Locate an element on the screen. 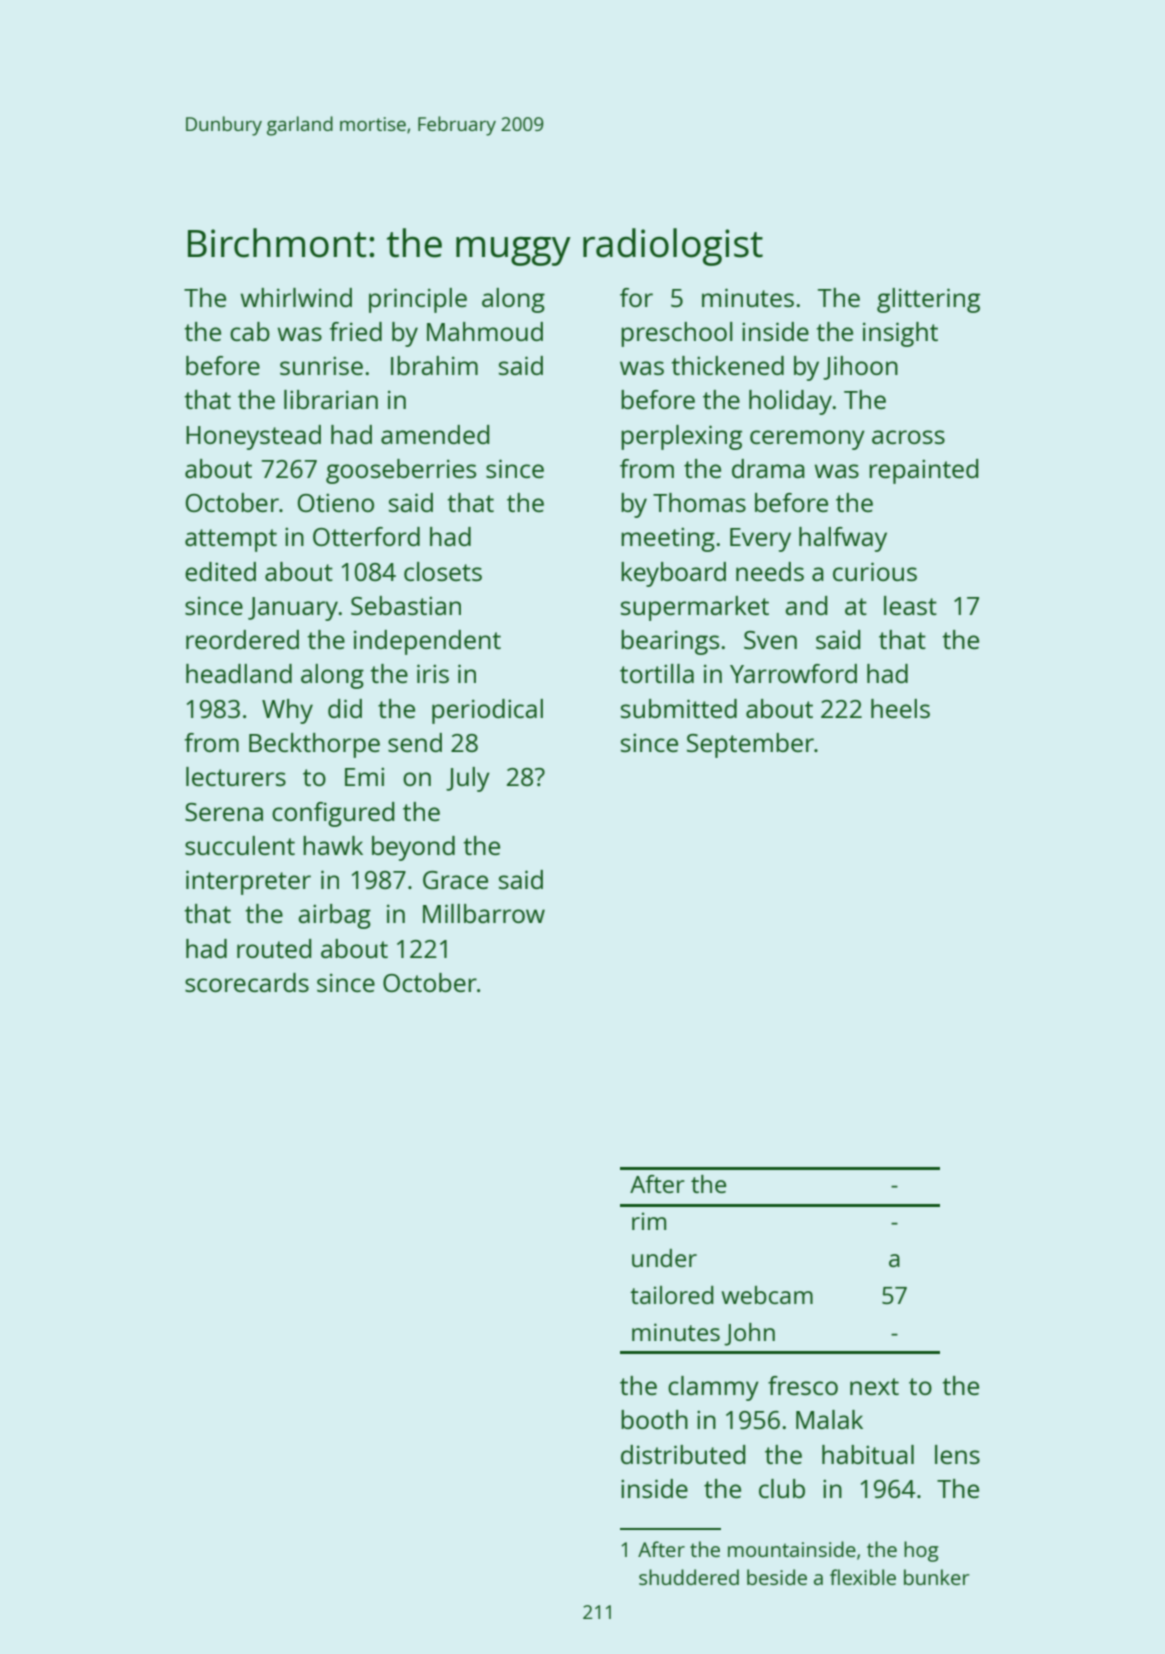 The image size is (1165, 1654). rim is located at coordinates (649, 1221).
